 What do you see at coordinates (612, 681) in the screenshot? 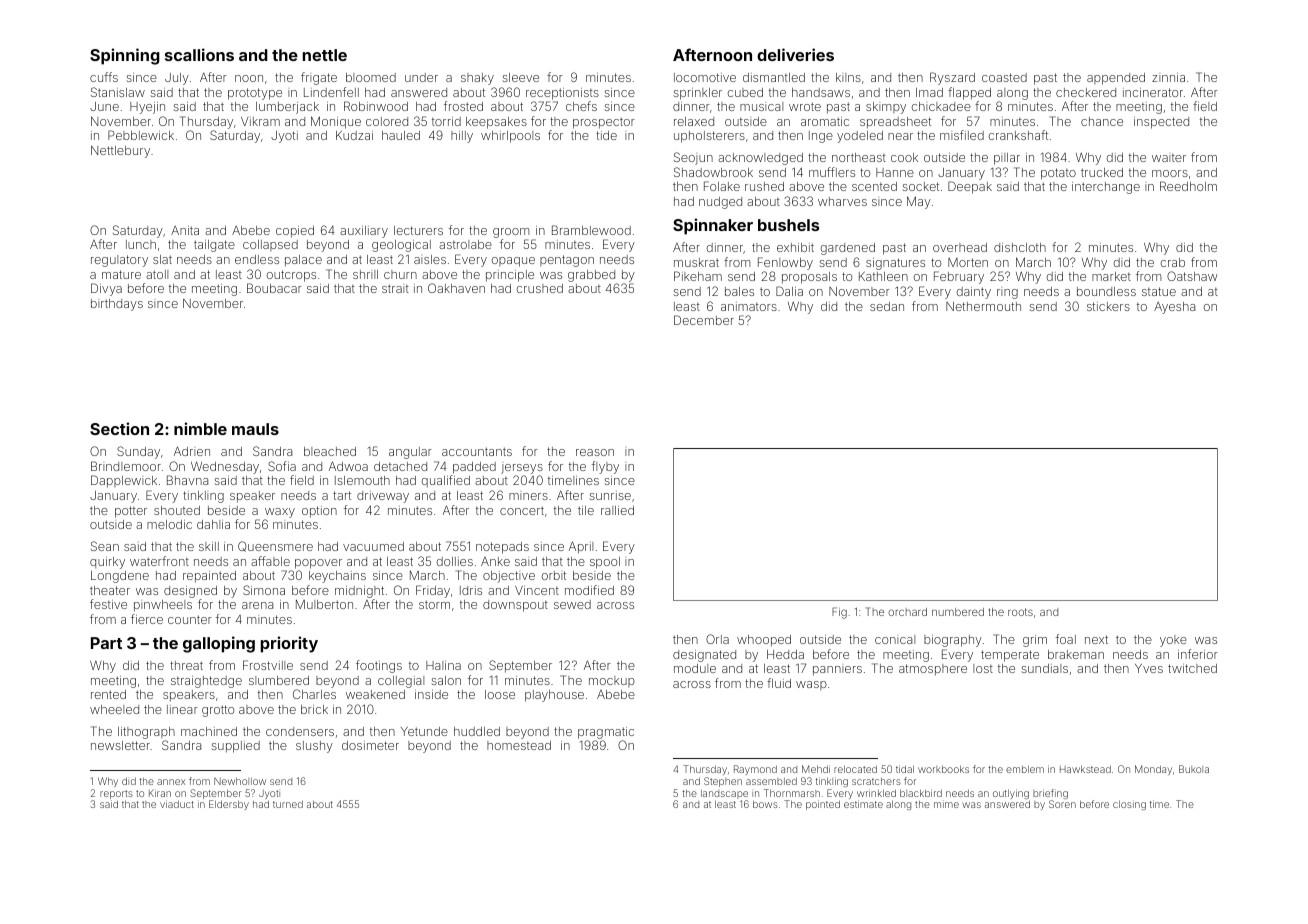
I see `mockup` at bounding box center [612, 681].
